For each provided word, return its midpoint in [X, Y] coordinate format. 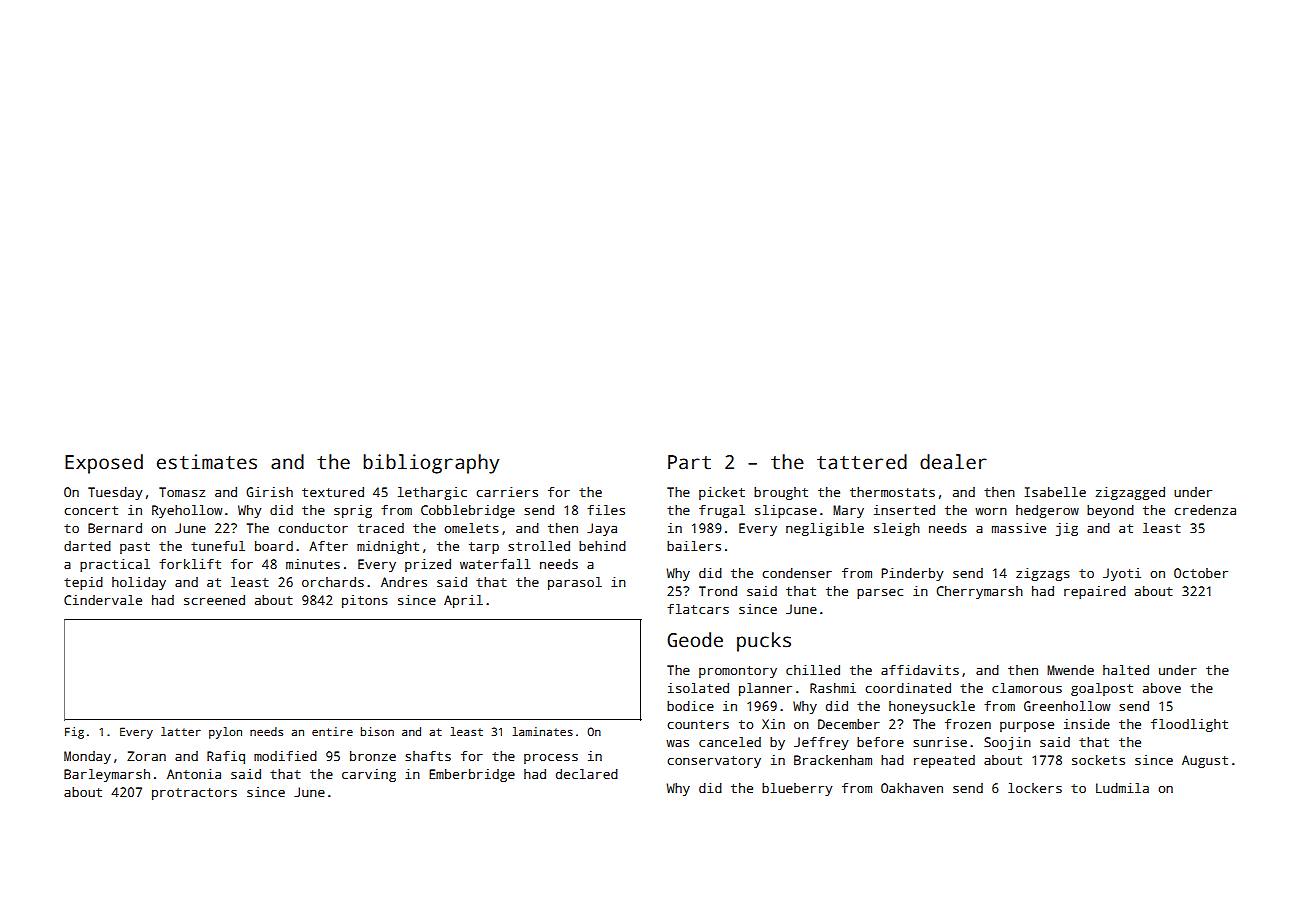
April [463, 601]
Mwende [1070, 670]
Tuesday [115, 493]
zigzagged [1130, 493]
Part [689, 462]
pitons [365, 601]
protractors [194, 794]
